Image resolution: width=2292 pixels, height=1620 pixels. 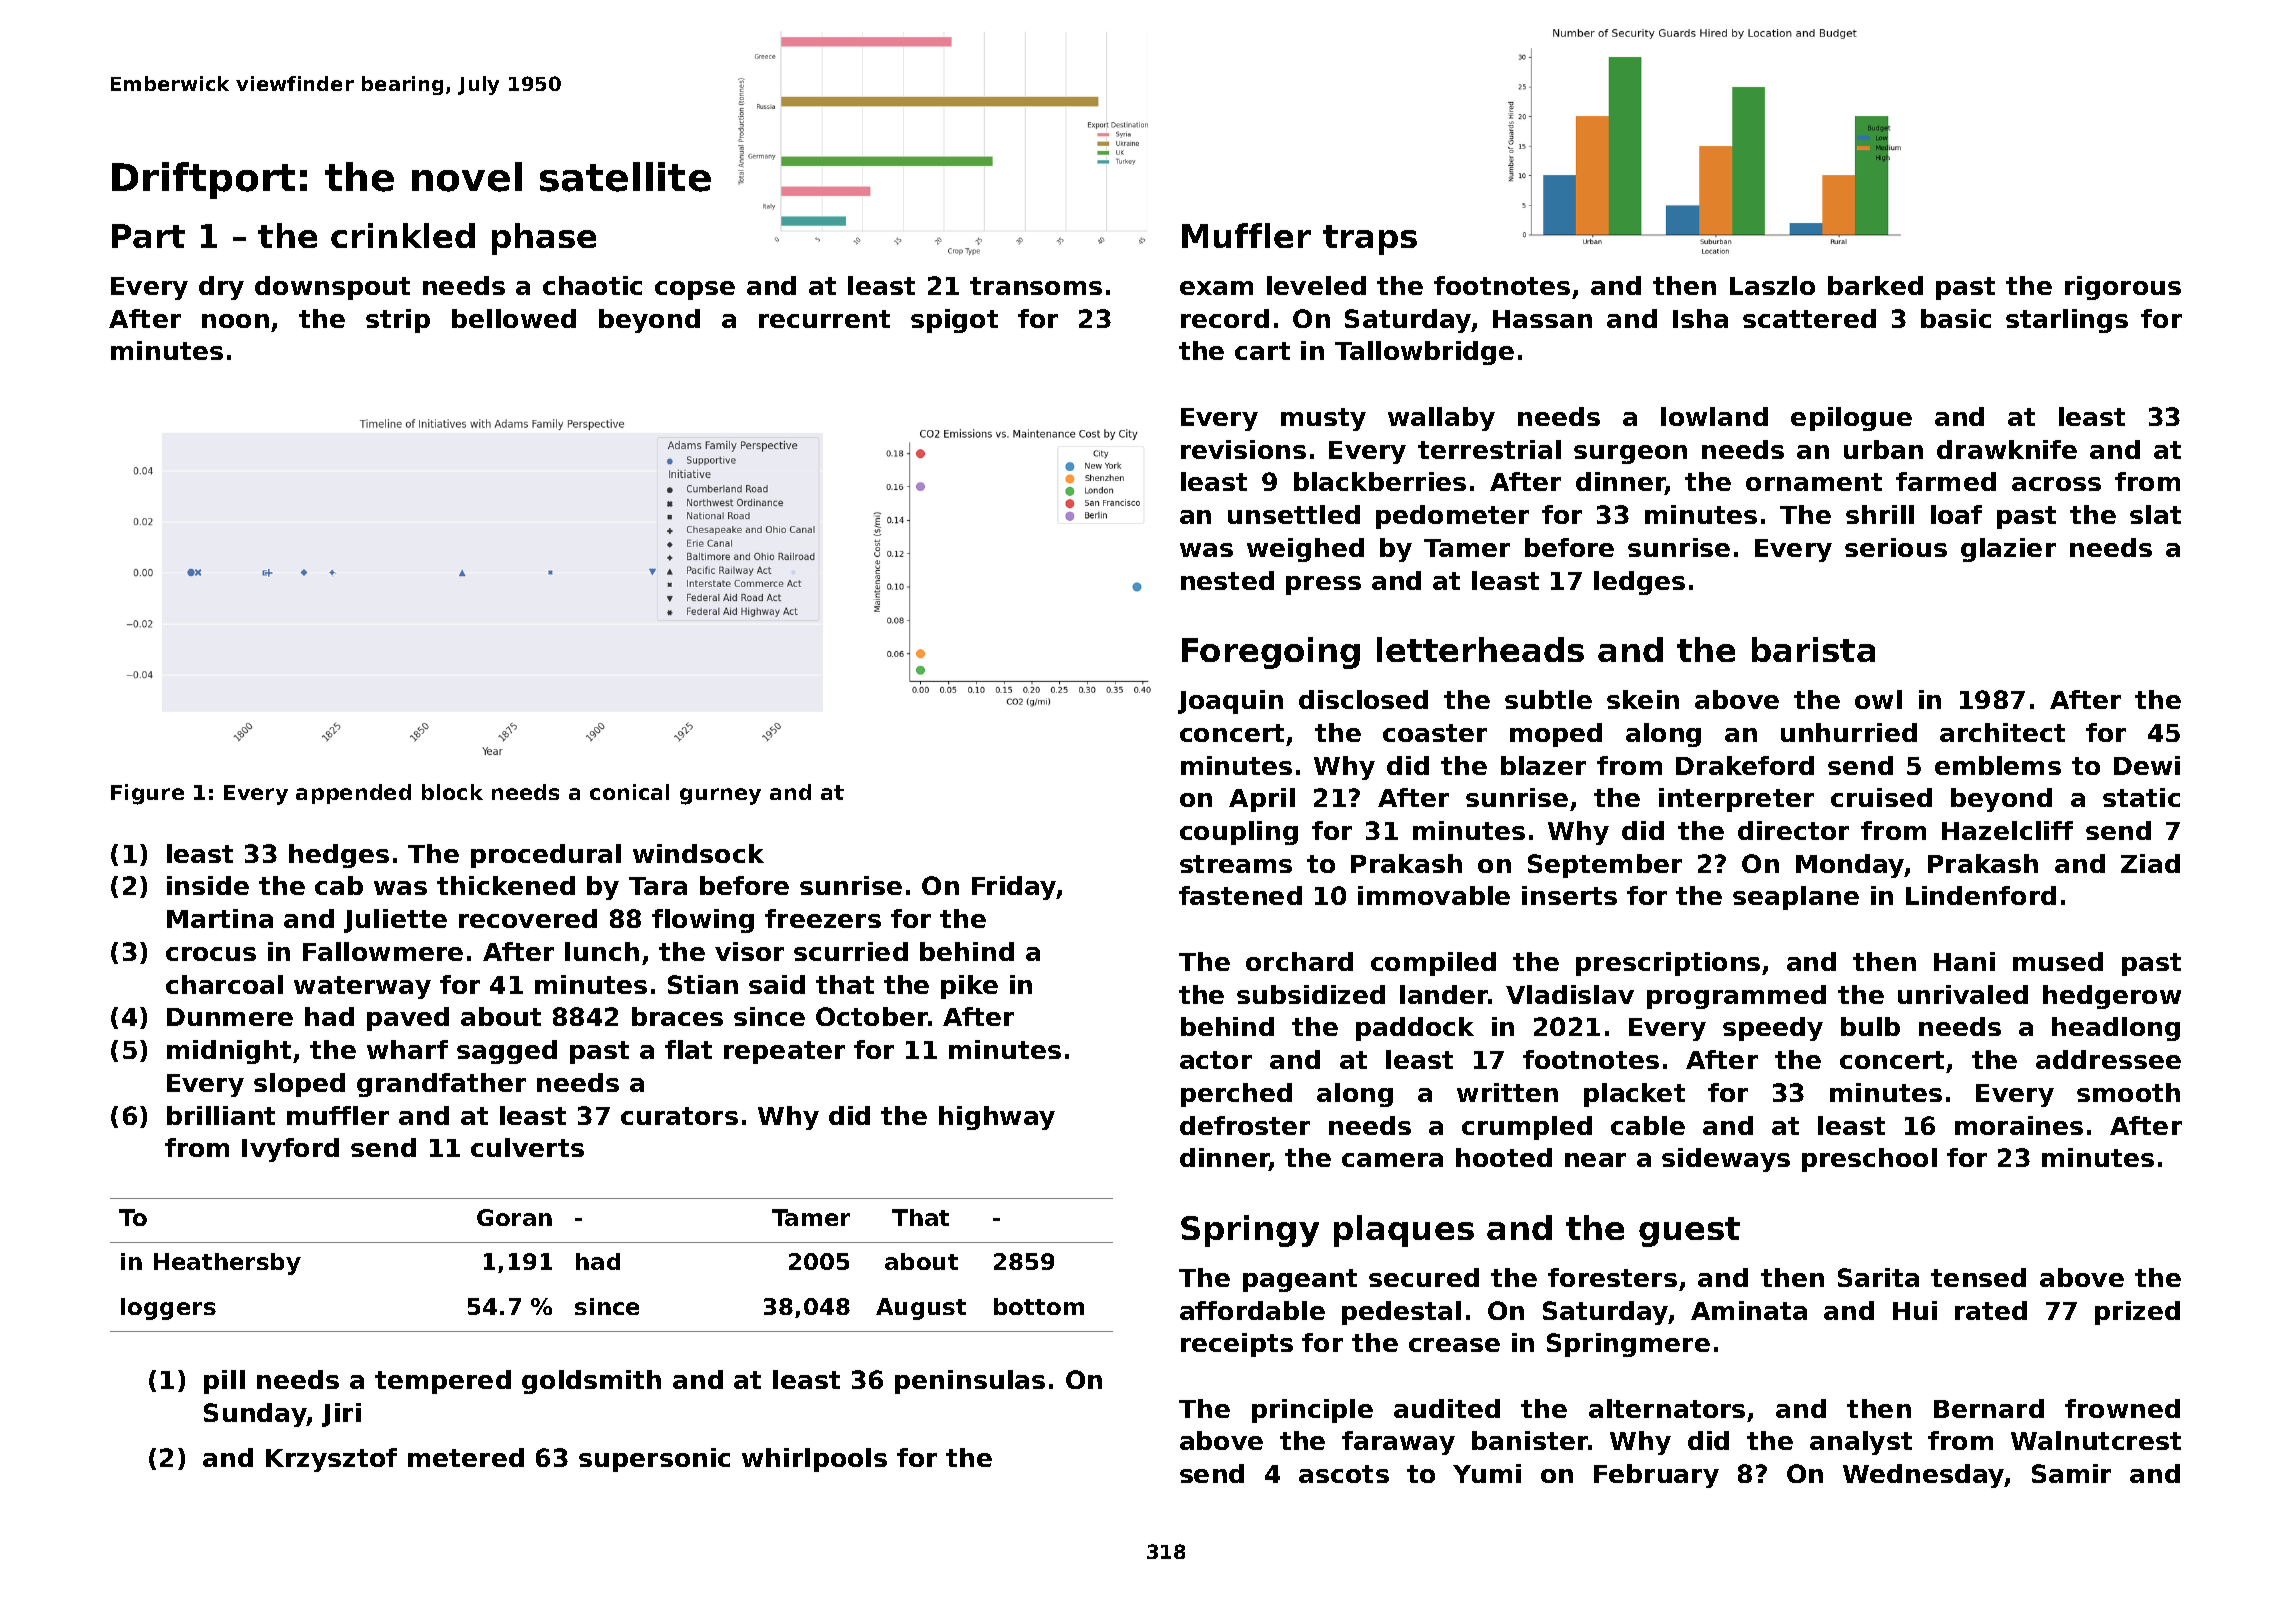 What do you see at coordinates (2137, 1313) in the screenshot?
I see `prized` at bounding box center [2137, 1313].
